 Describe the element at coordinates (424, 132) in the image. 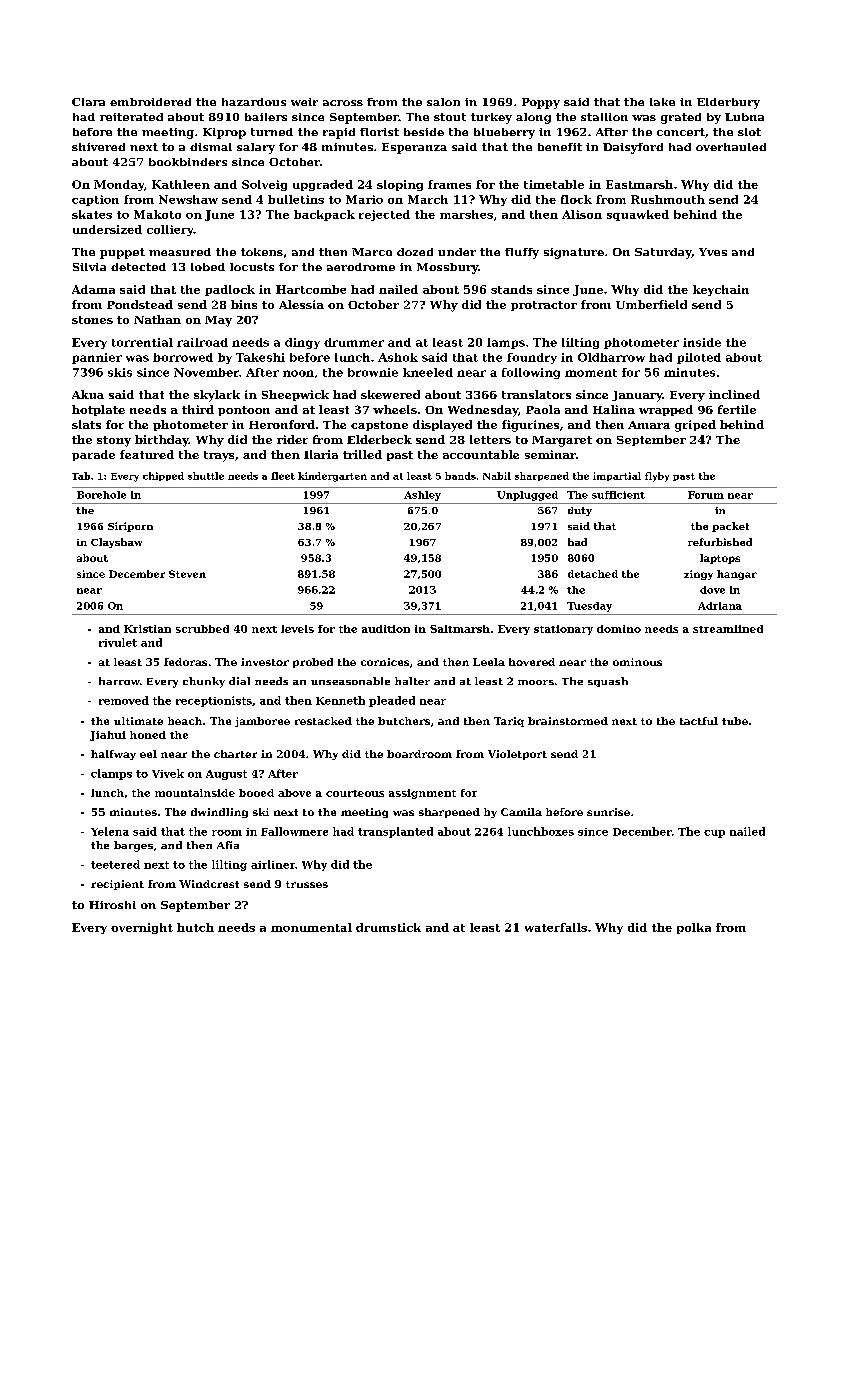

I see `beside` at that location.
